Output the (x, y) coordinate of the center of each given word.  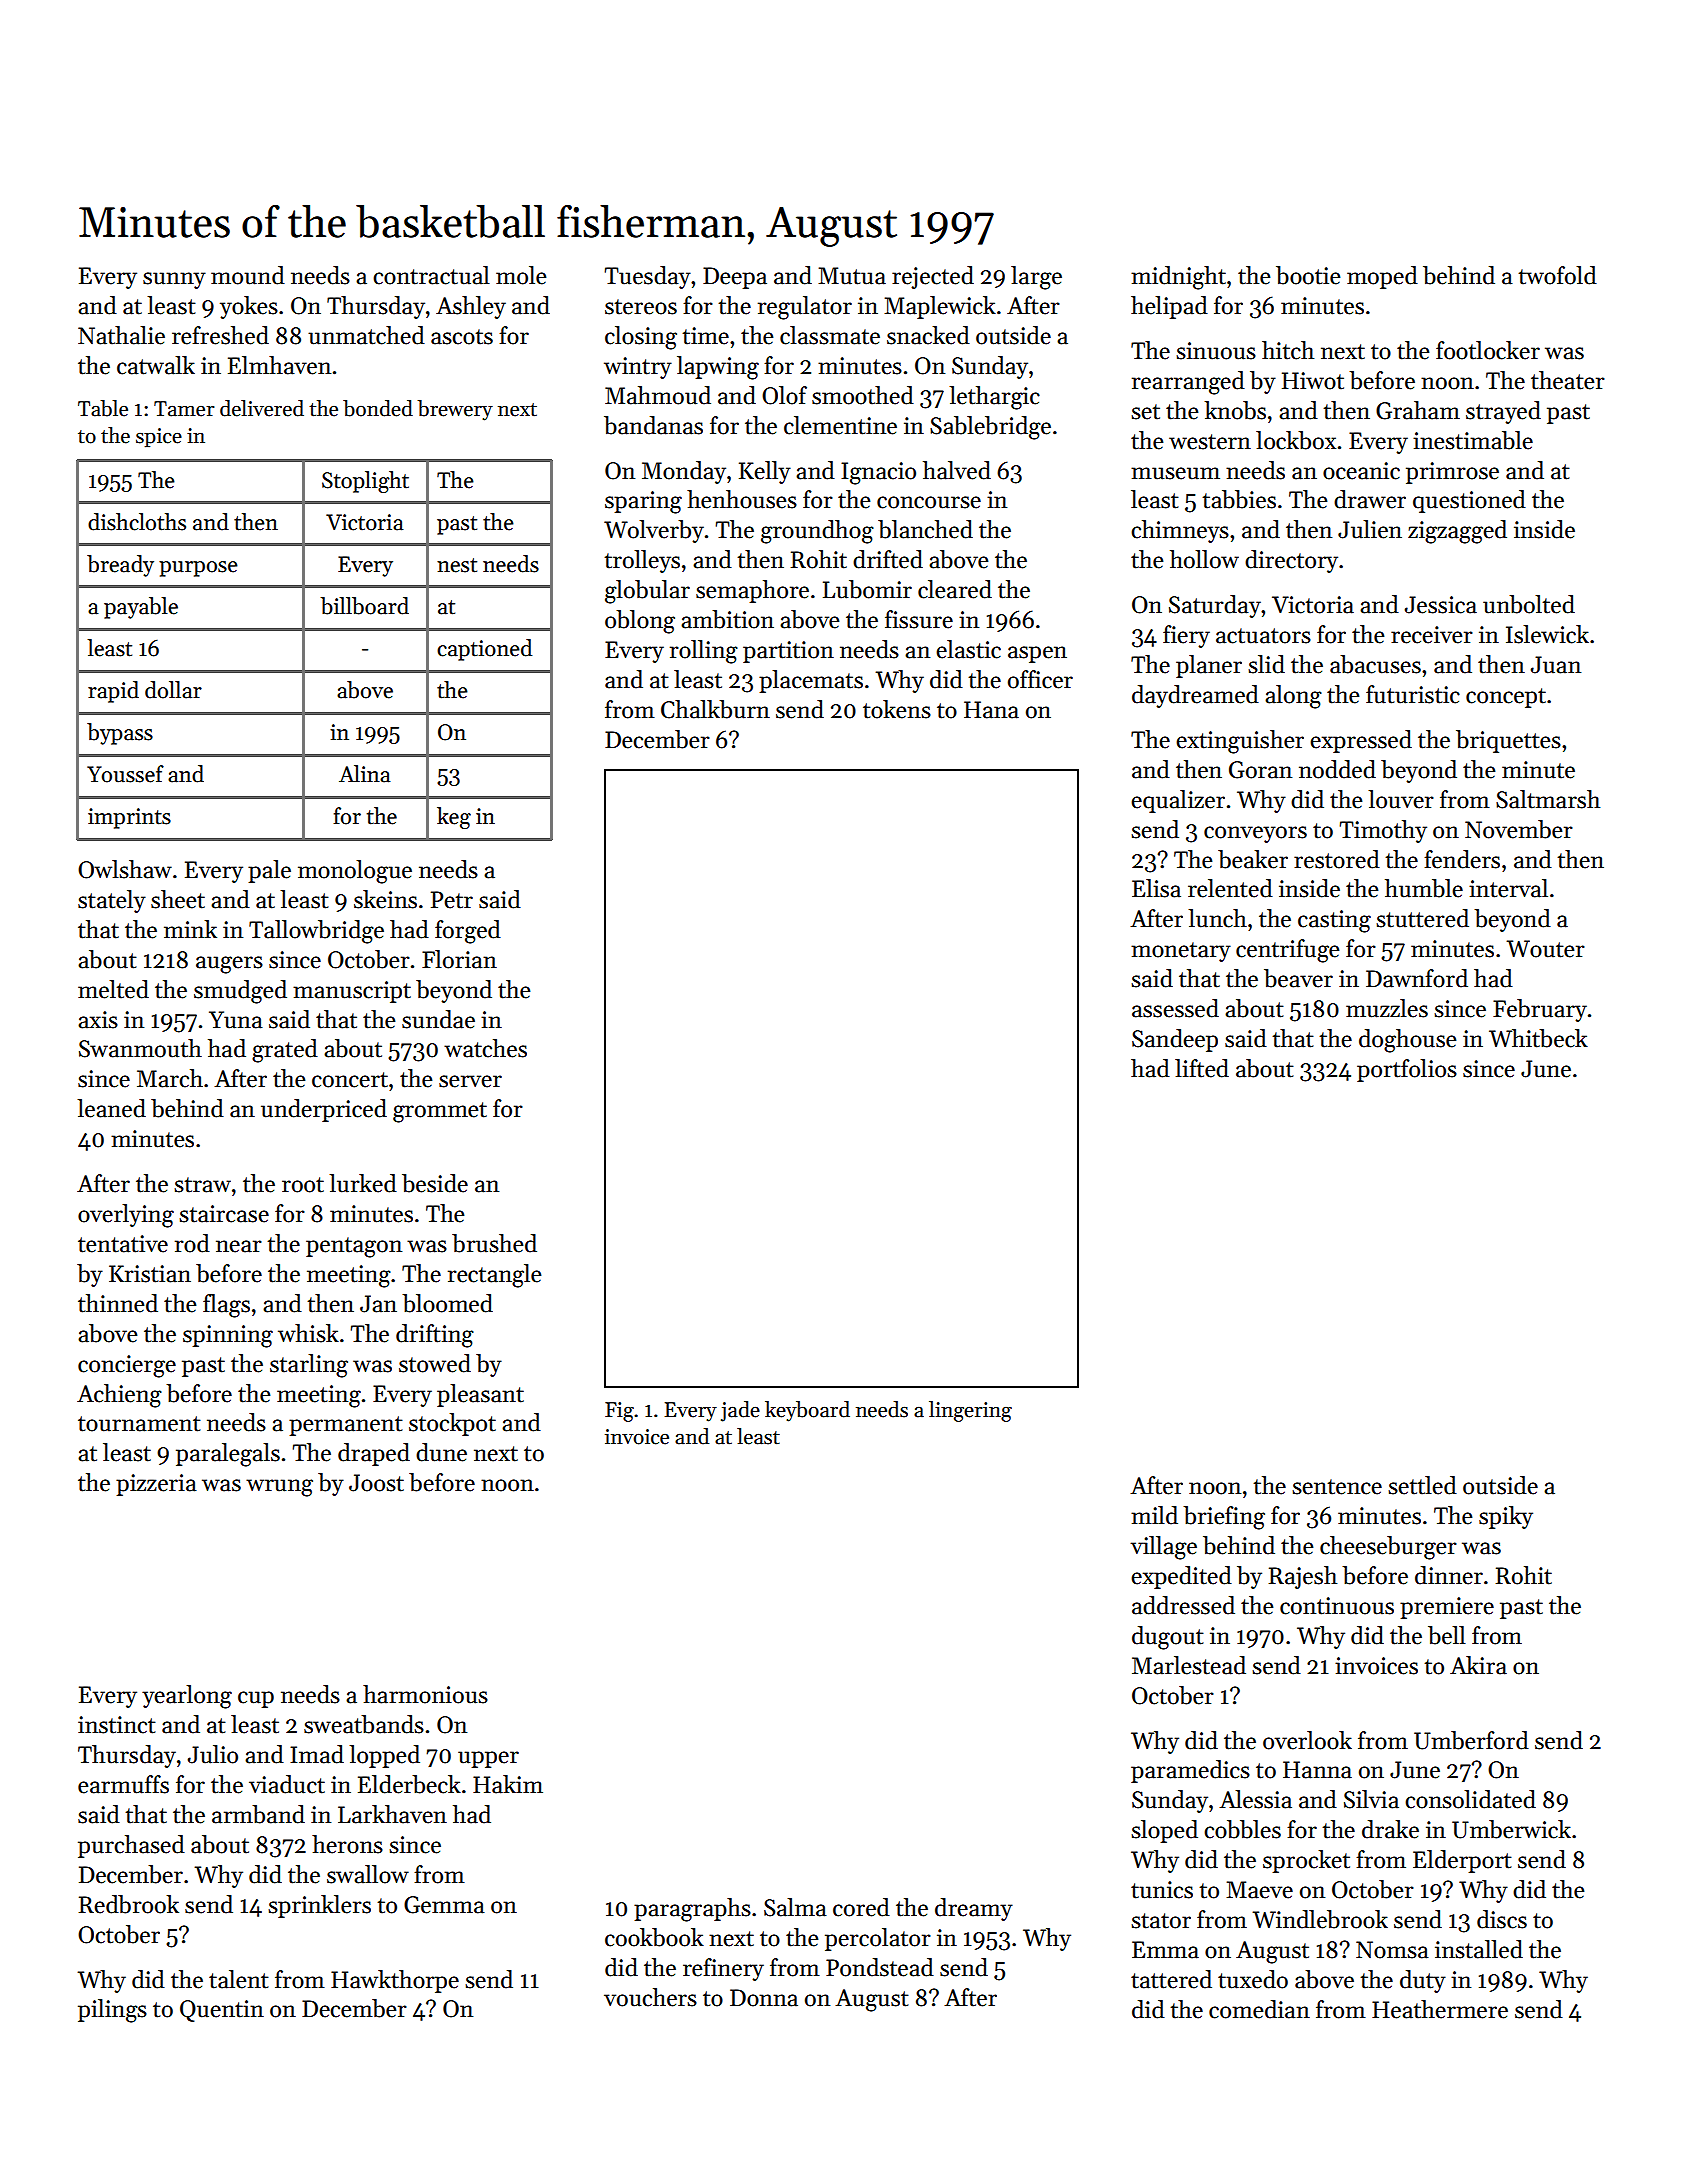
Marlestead (1189, 1665)
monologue (355, 872)
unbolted (1529, 604)
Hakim (508, 1784)
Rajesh (1303, 1577)
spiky (1506, 1517)
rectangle (494, 1276)
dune (441, 1452)
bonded (378, 408)
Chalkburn (715, 709)
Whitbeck (1538, 1038)
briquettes (1508, 741)
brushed (494, 1243)
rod (192, 1243)
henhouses (742, 499)
